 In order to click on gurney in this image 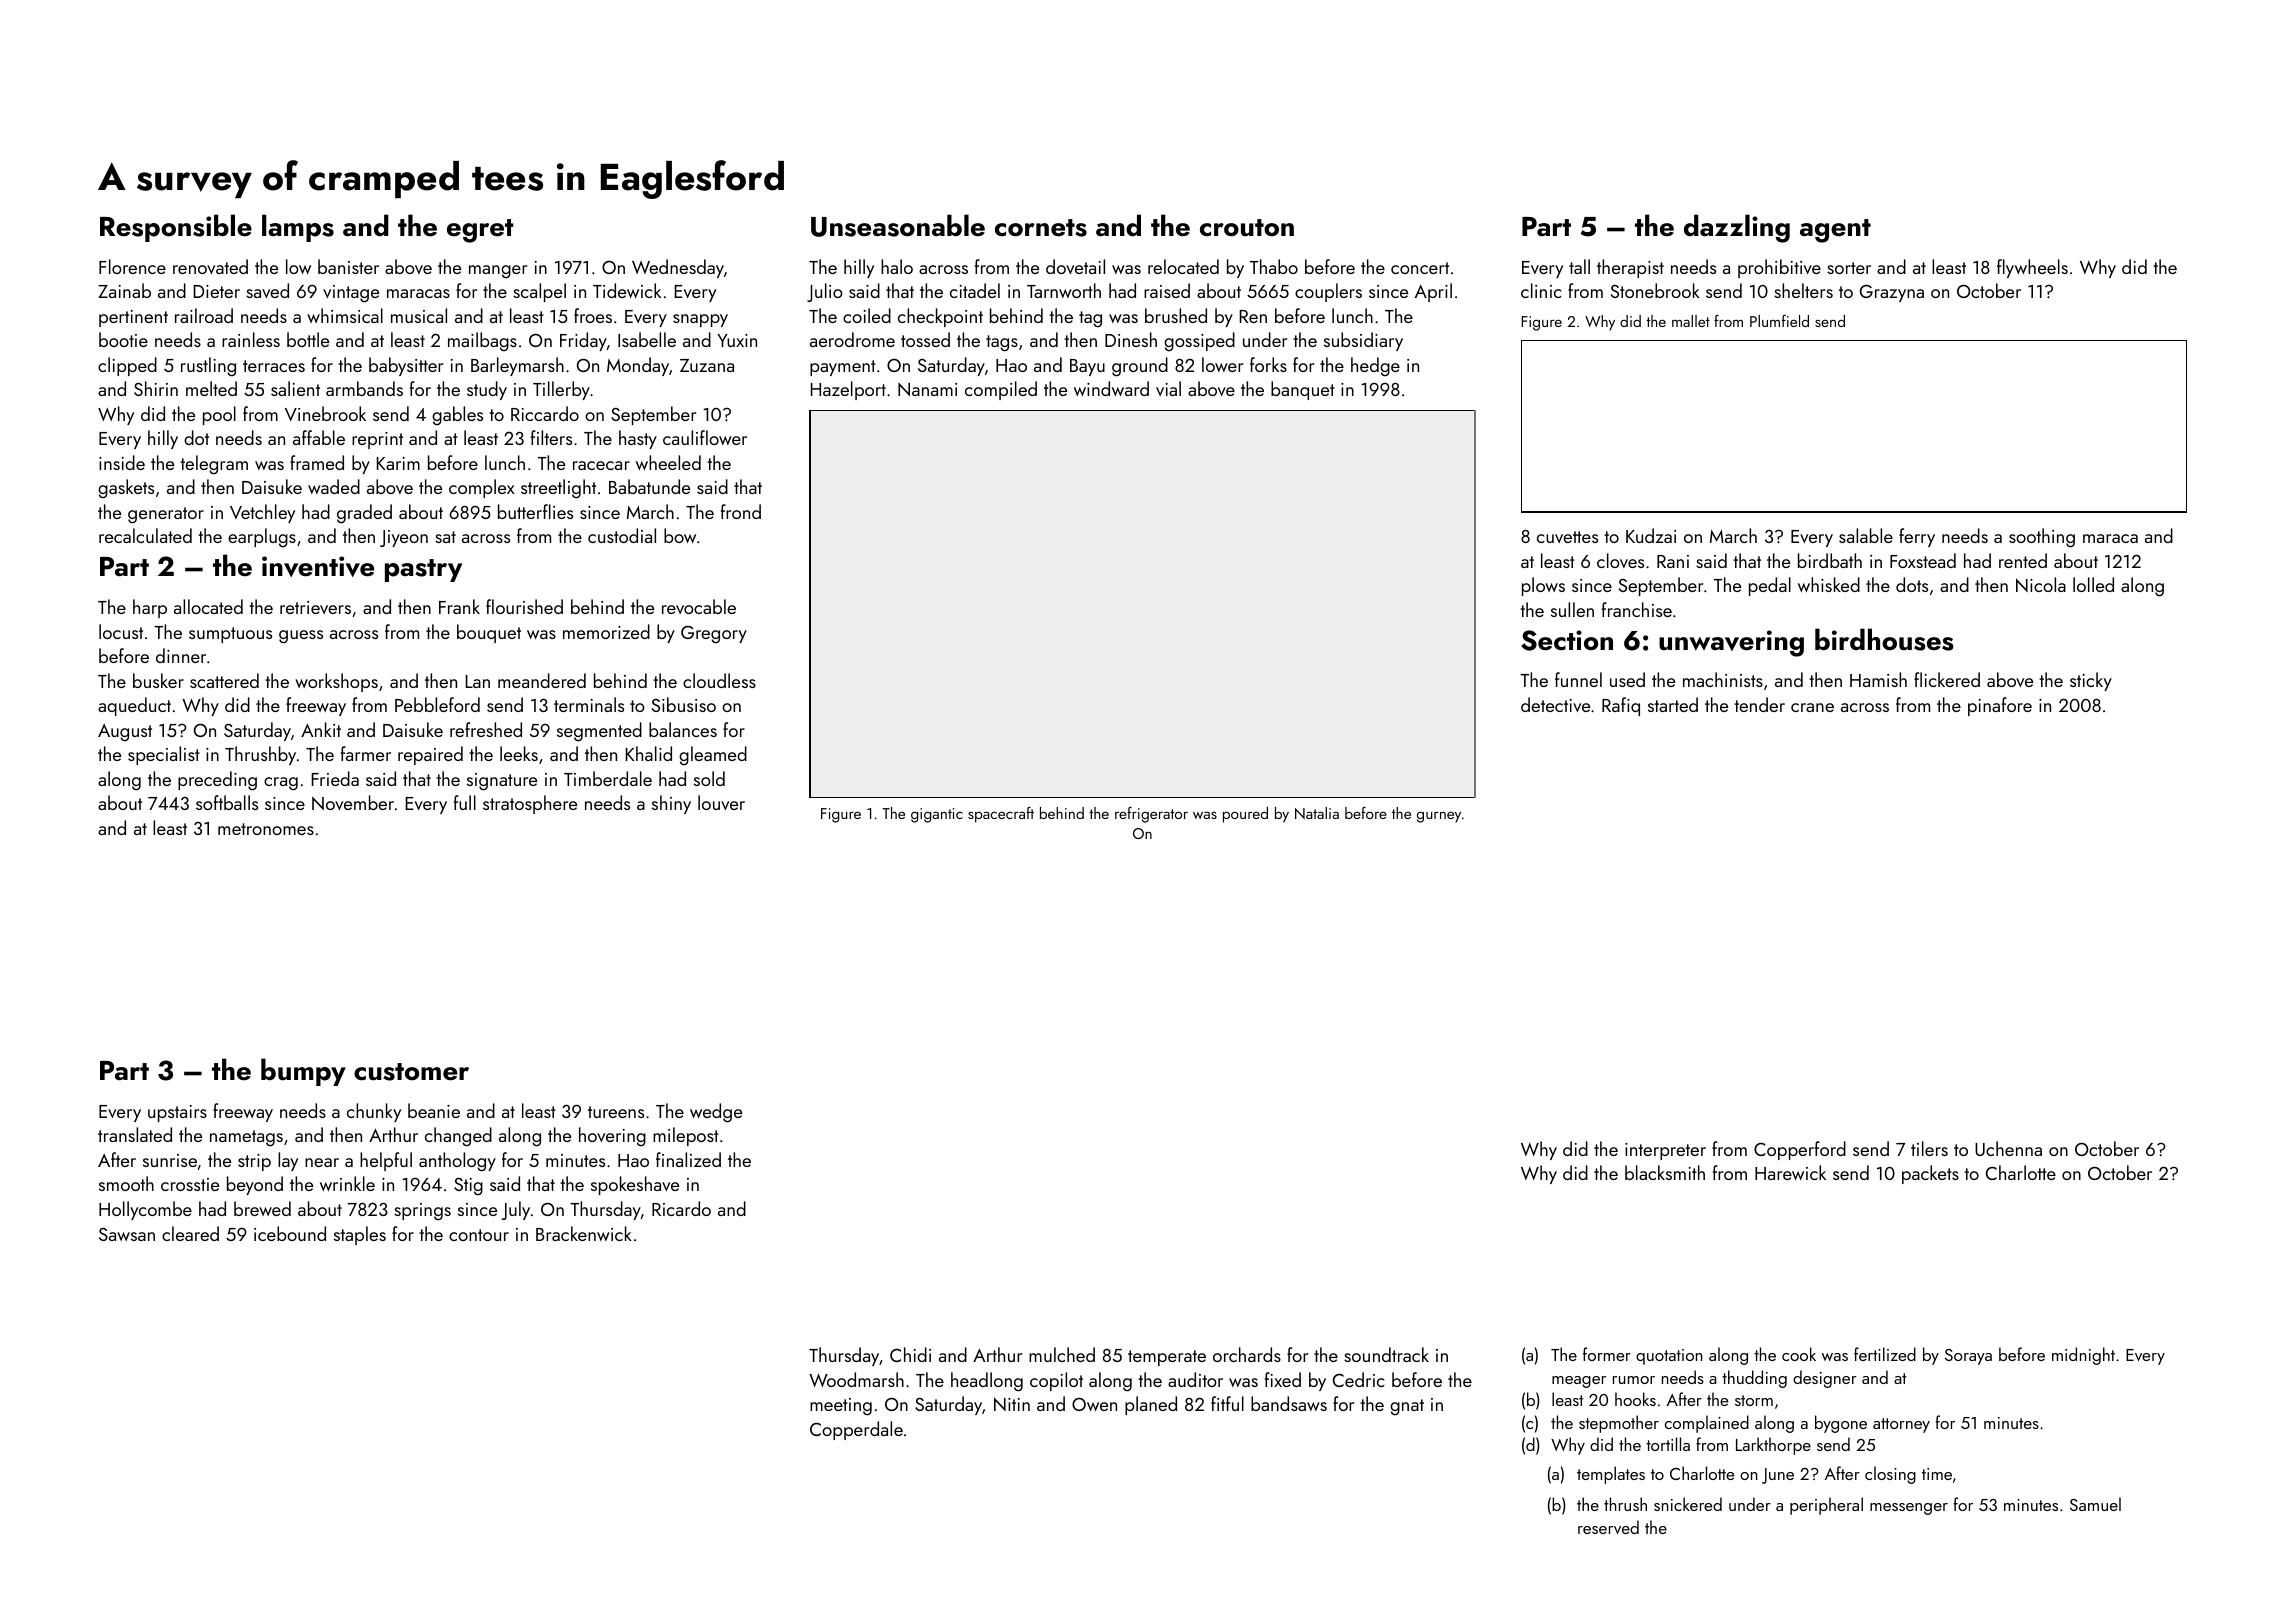, I will do `click(1439, 817)`.
